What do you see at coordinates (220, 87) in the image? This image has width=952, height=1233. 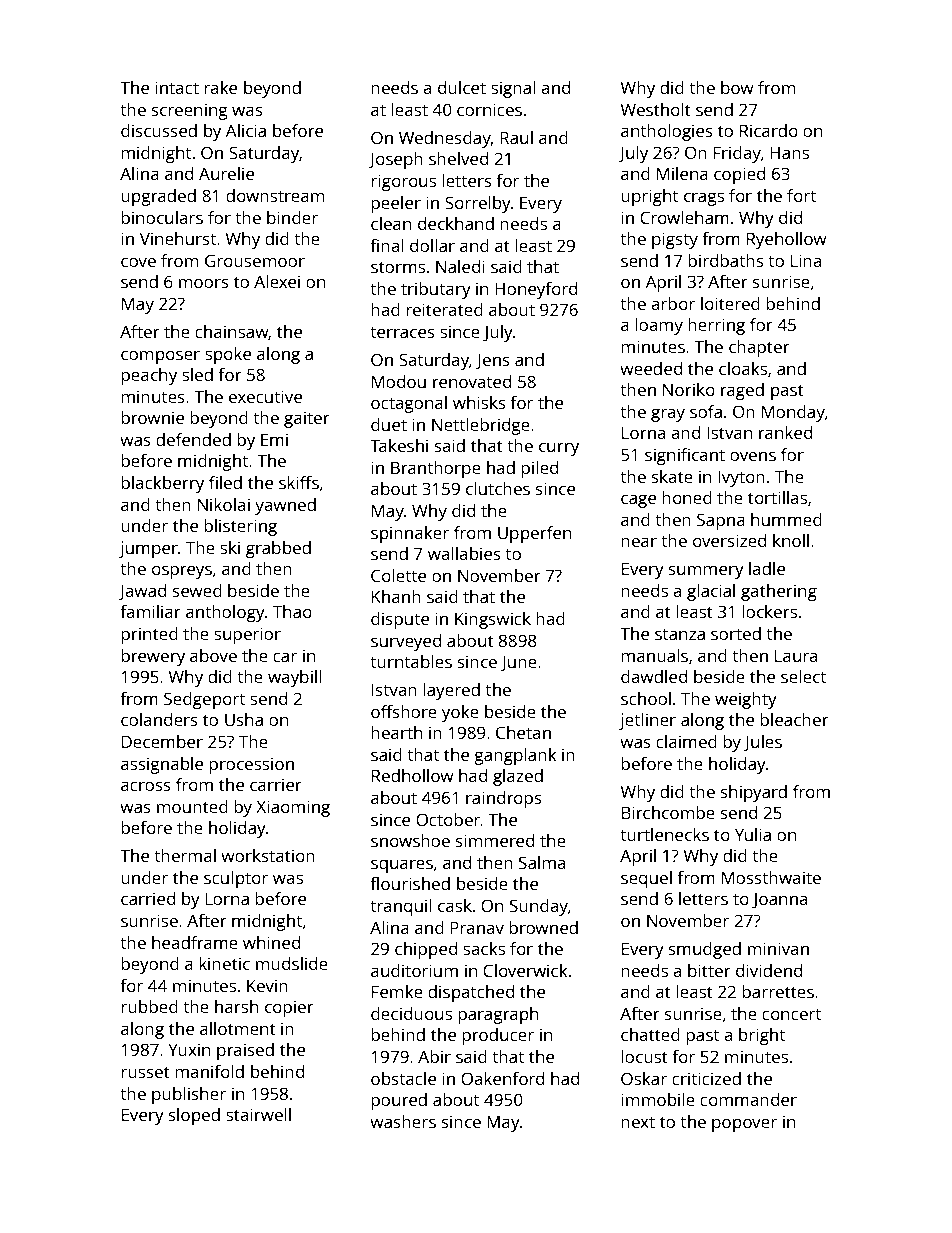 I see `rake` at bounding box center [220, 87].
